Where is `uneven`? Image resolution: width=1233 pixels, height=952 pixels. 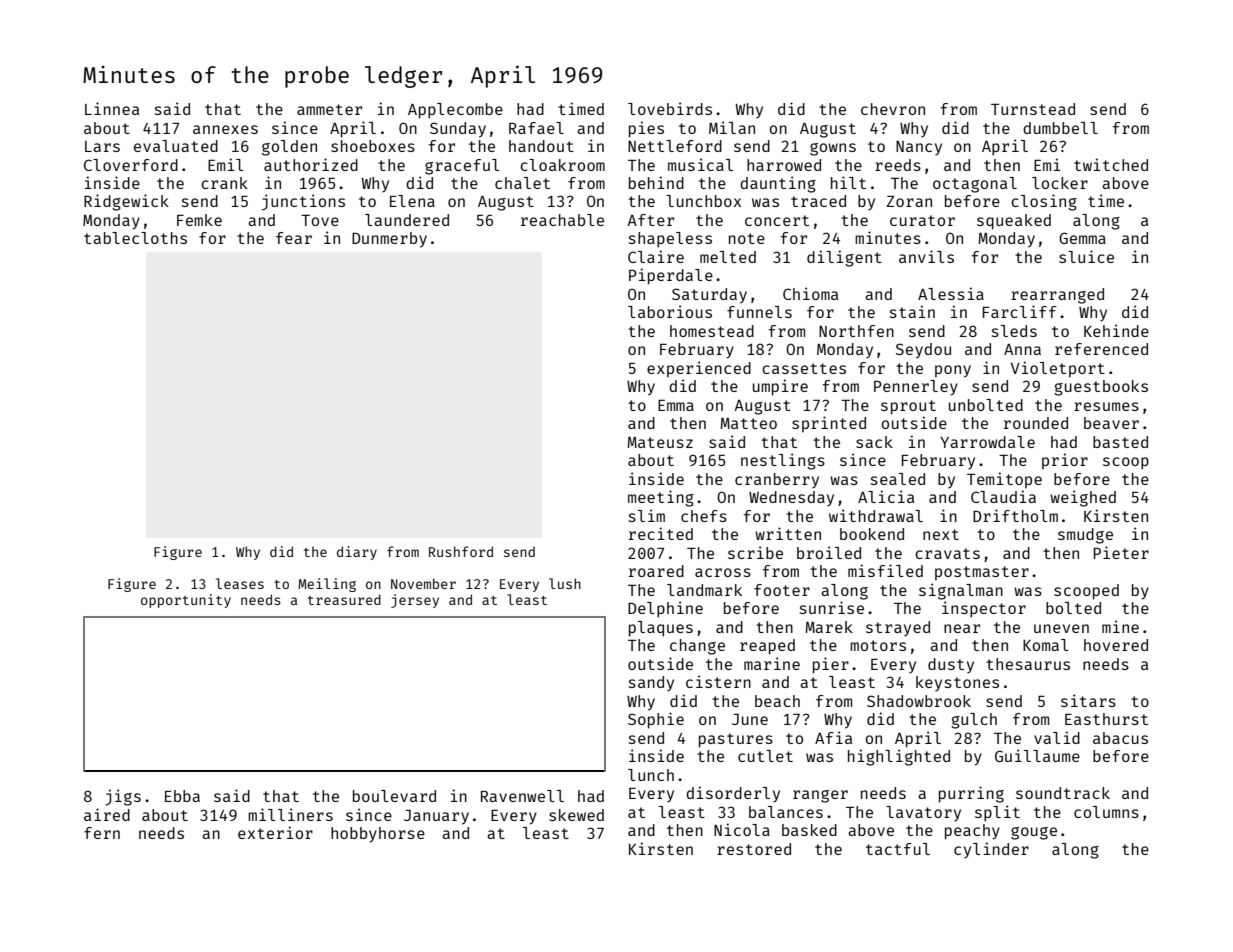
uneven is located at coordinates (1061, 628).
